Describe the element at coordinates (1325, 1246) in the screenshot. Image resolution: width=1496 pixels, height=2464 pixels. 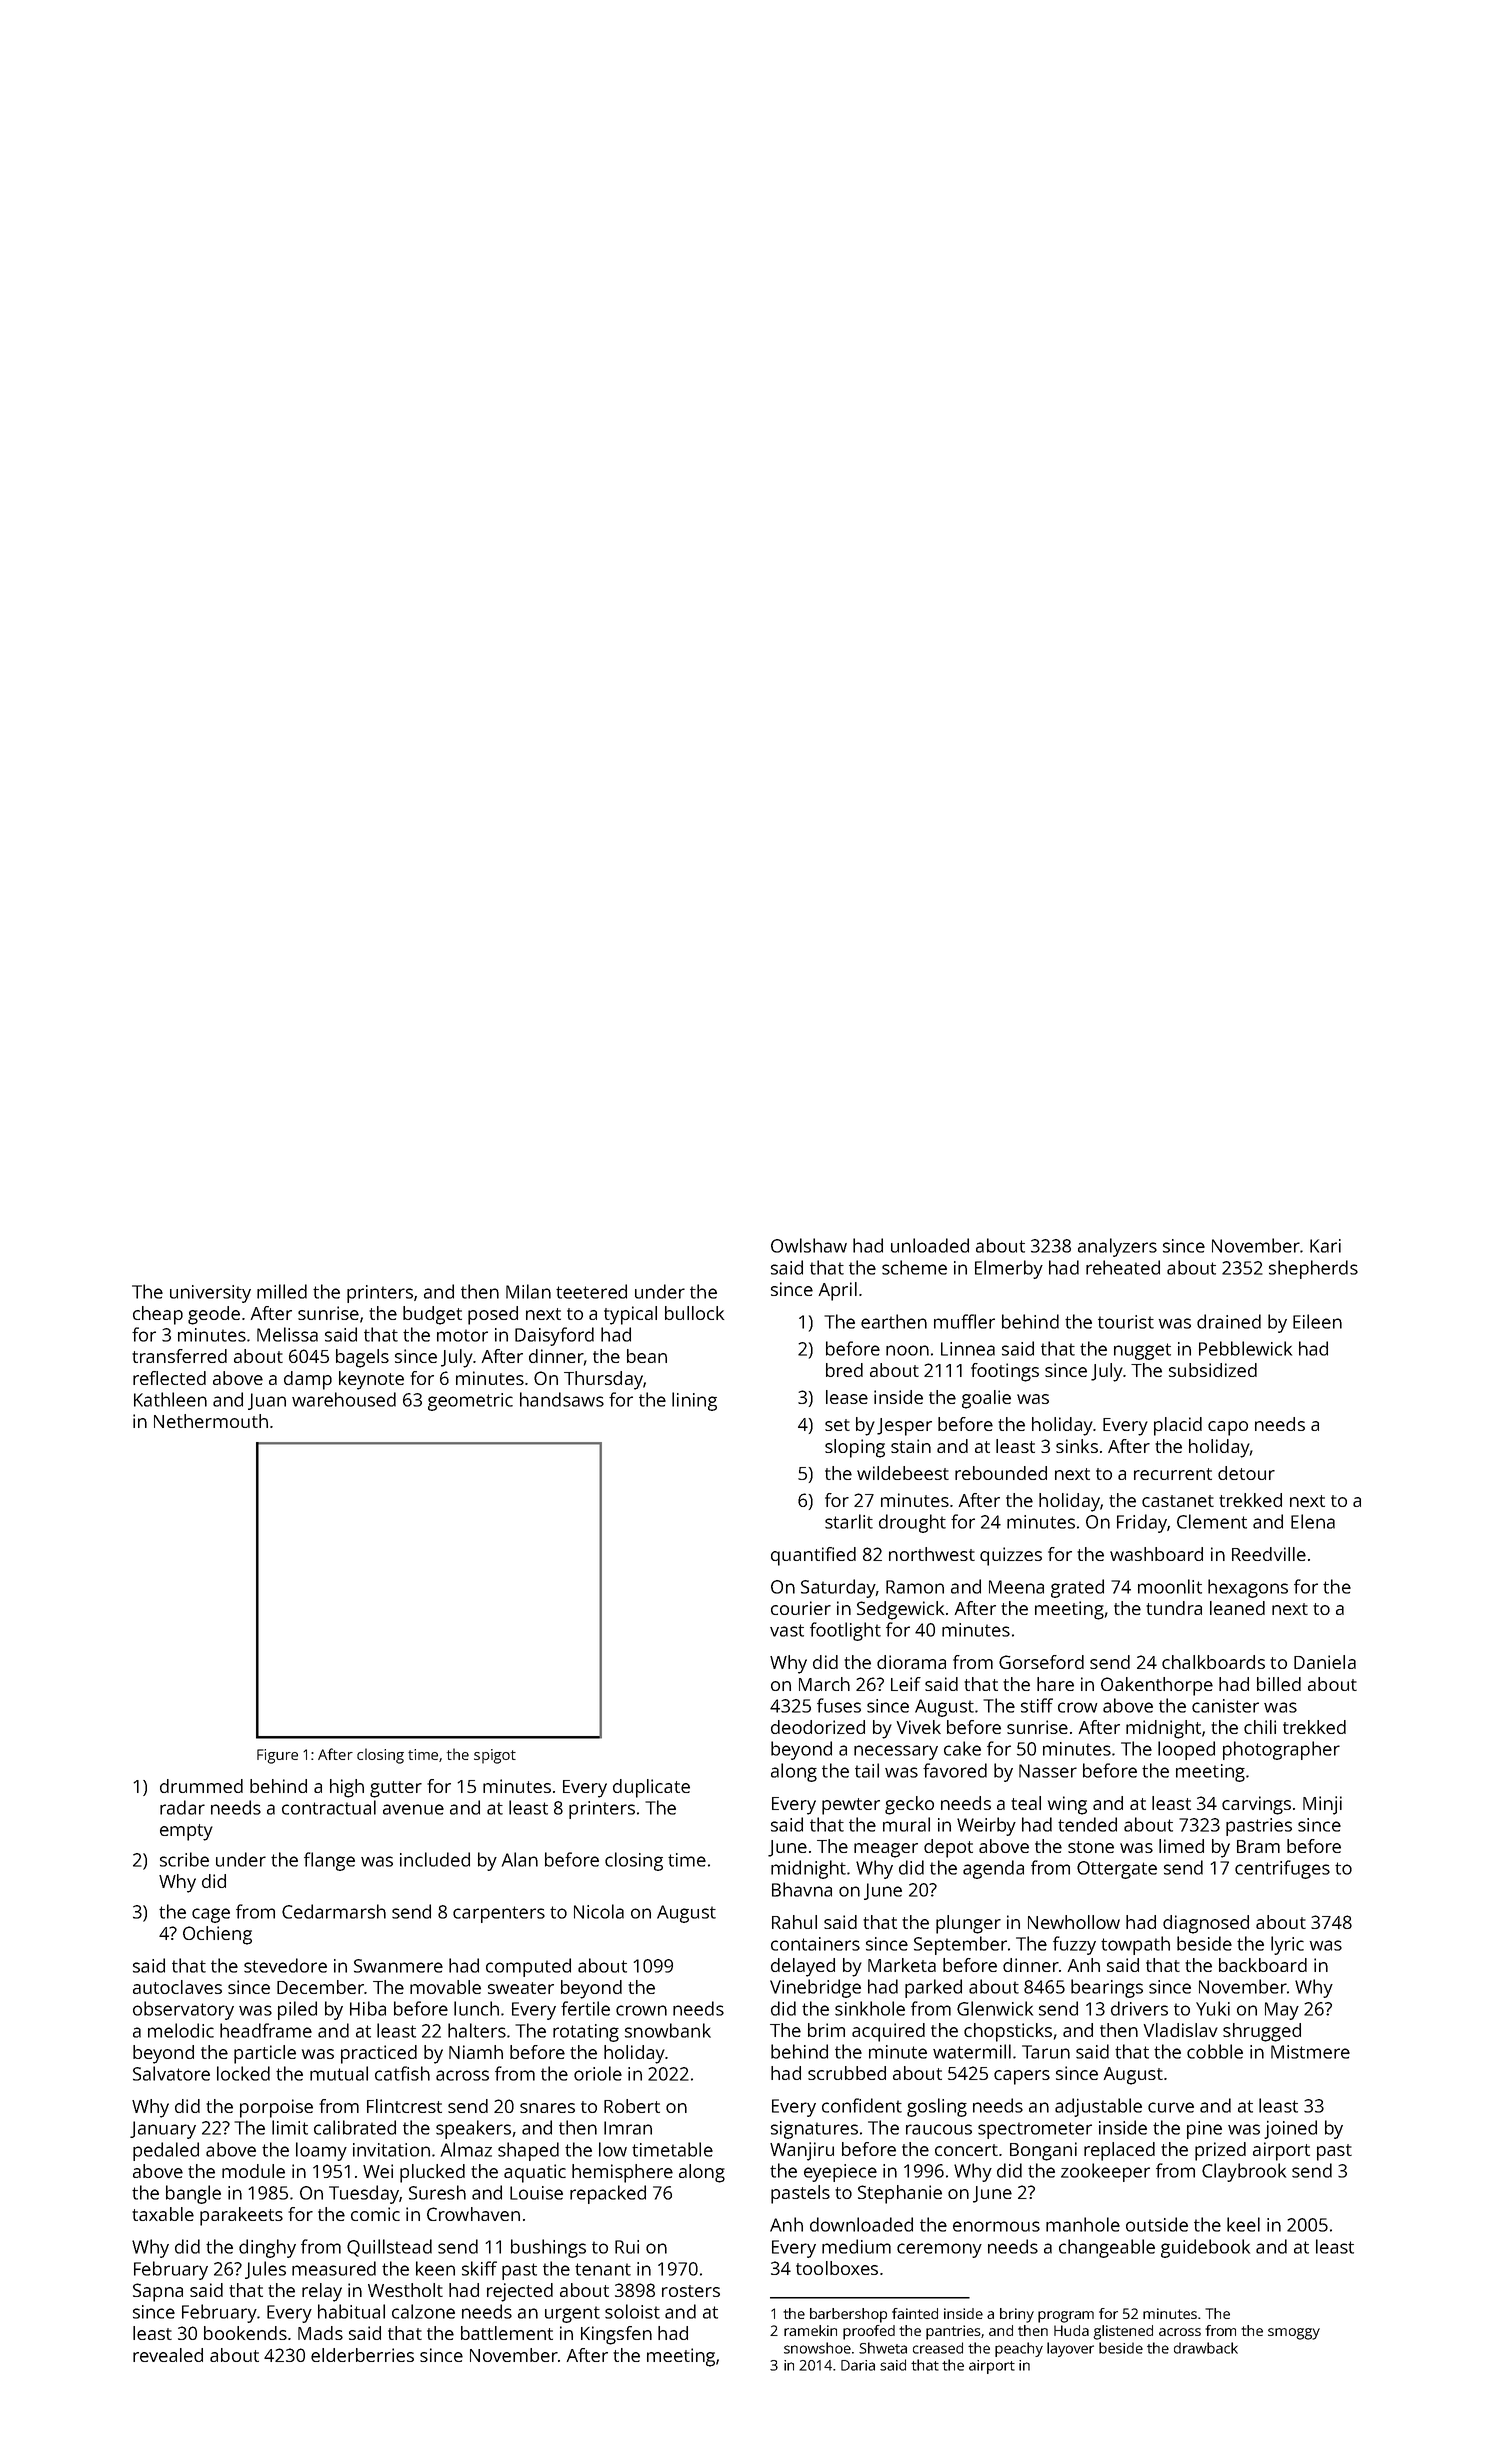
I see `Kari` at that location.
